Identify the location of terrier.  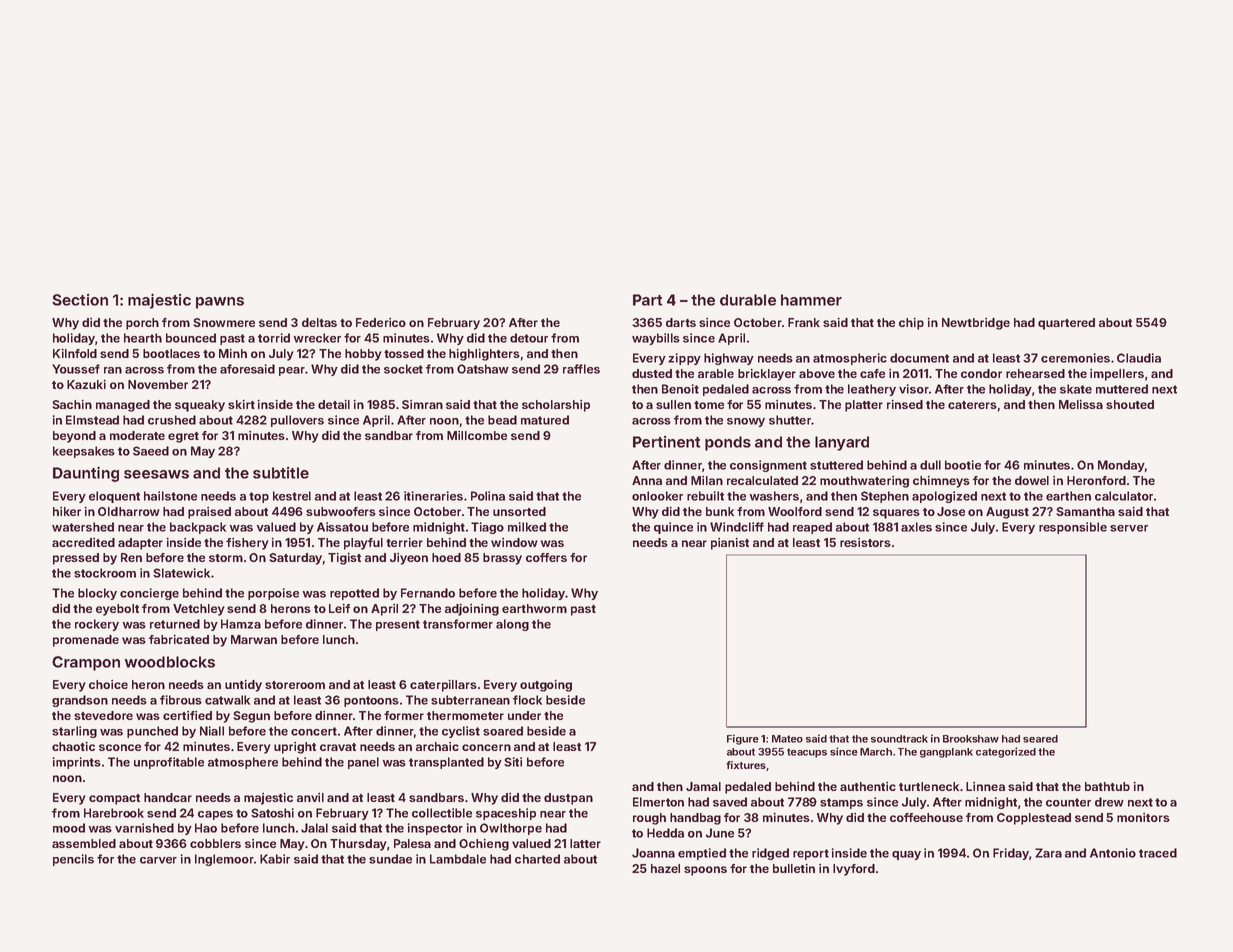
(404, 542).
